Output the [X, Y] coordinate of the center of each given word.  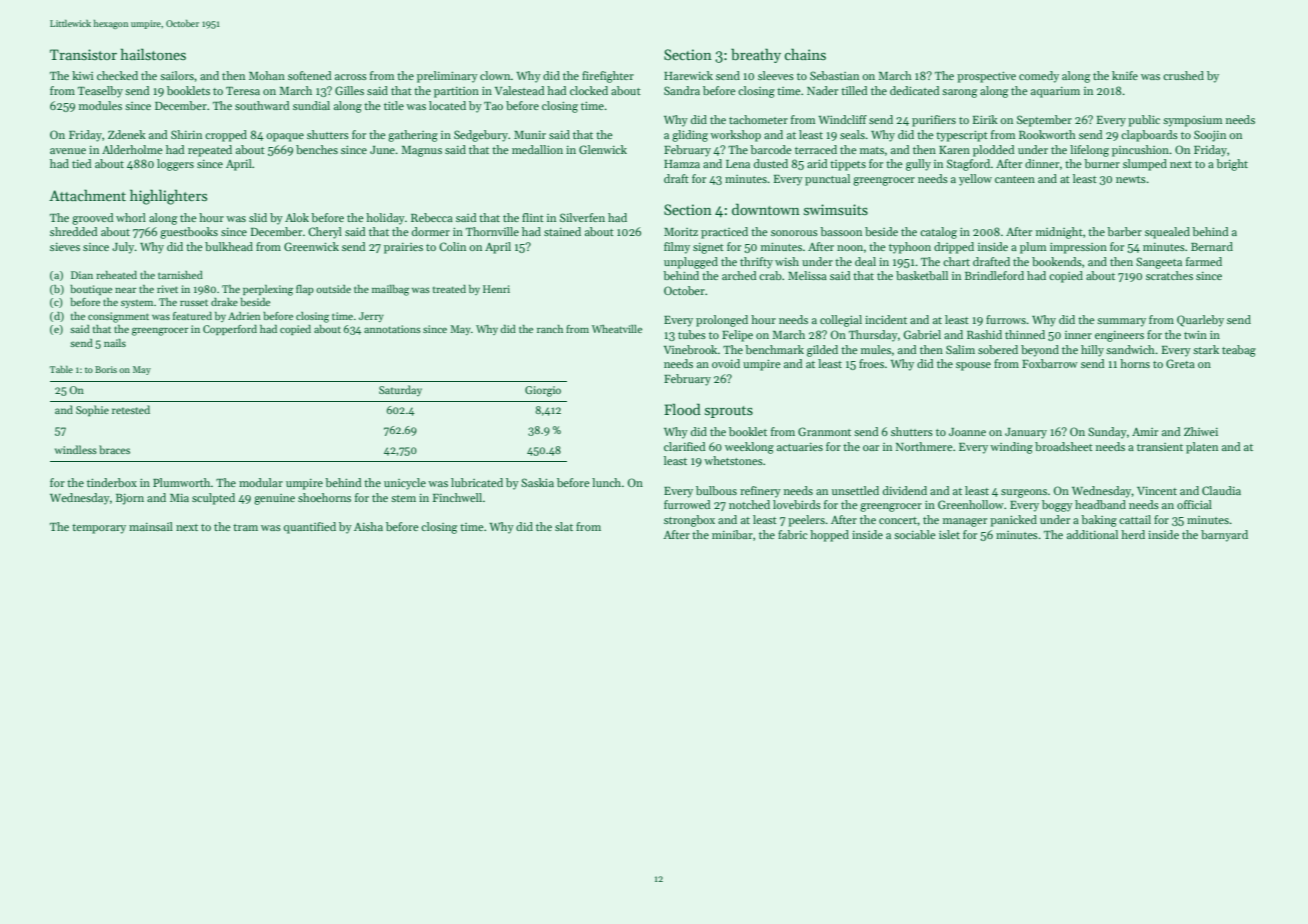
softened [310, 75]
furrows [1006, 319]
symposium [1192, 121]
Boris [106, 369]
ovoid [726, 363]
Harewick [688, 75]
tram [245, 527]
